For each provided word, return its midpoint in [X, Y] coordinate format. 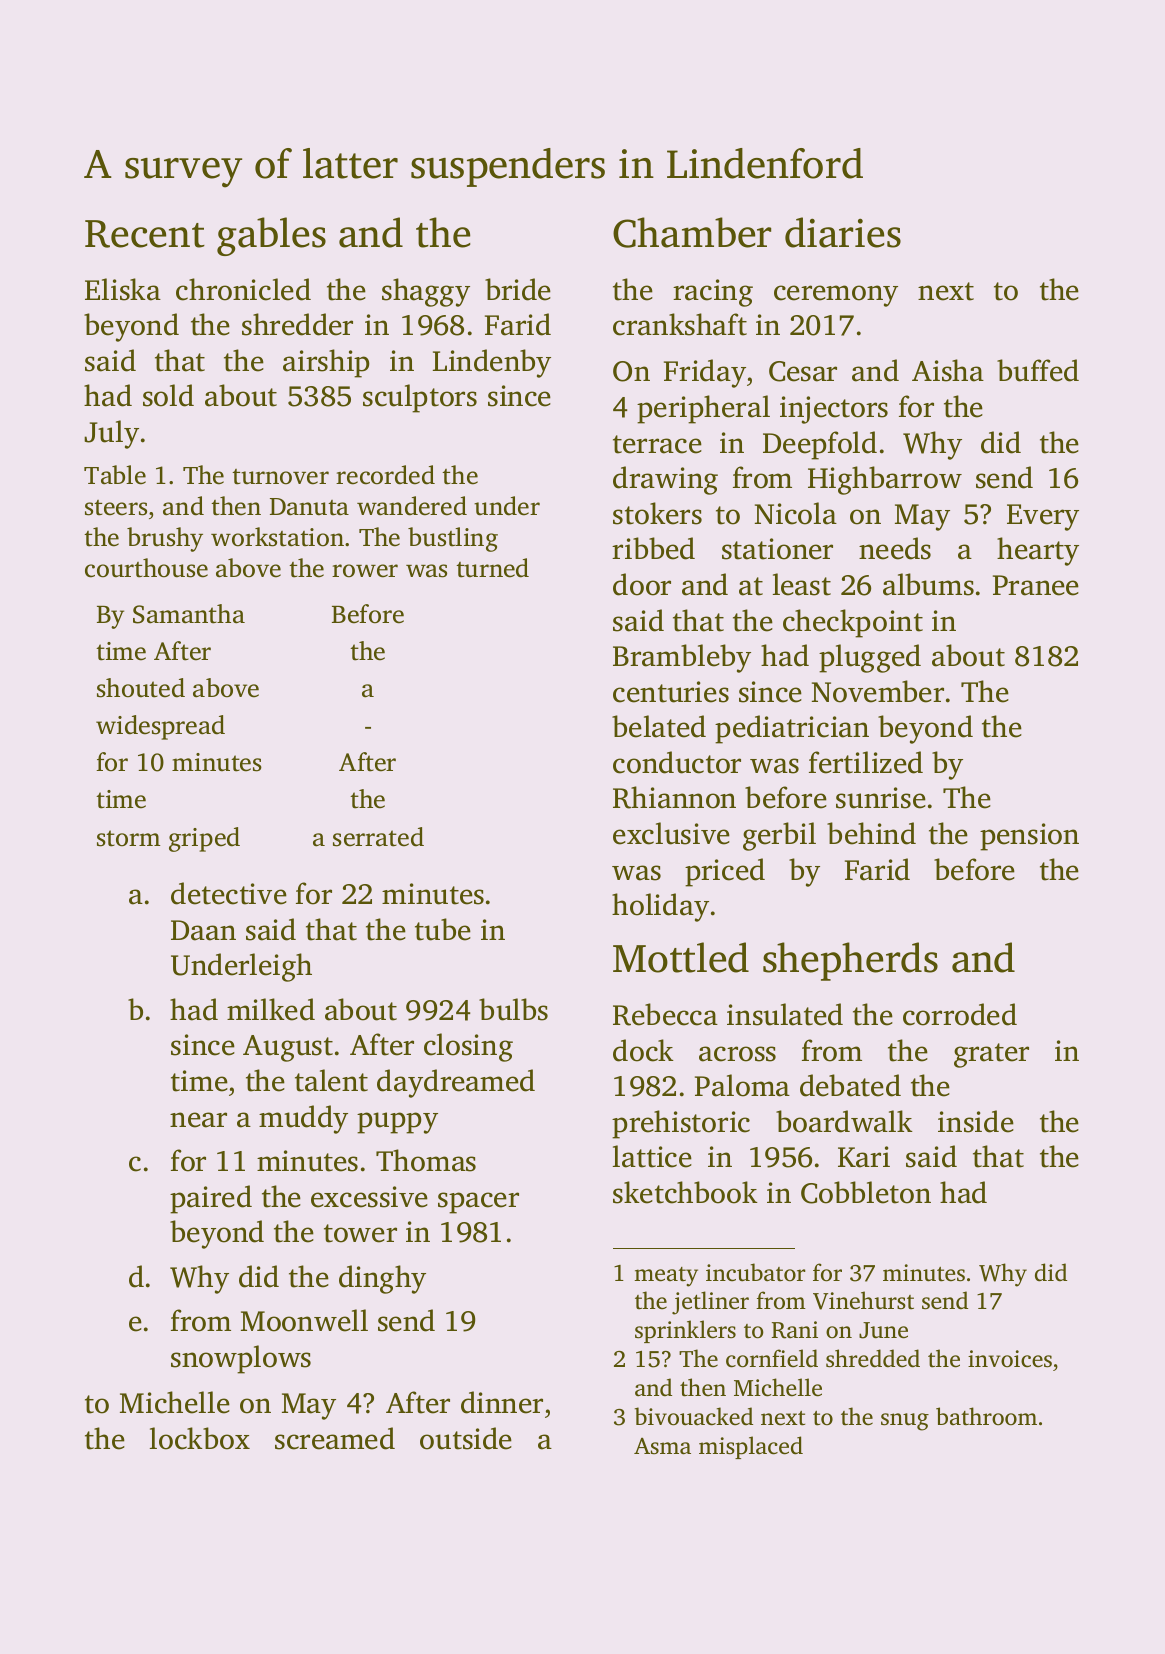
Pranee [1036, 585]
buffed [1038, 370]
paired [211, 1199]
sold [168, 395]
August [288, 1048]
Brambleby [682, 658]
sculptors [420, 398]
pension [1029, 837]
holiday [660, 907]
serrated [378, 837]
